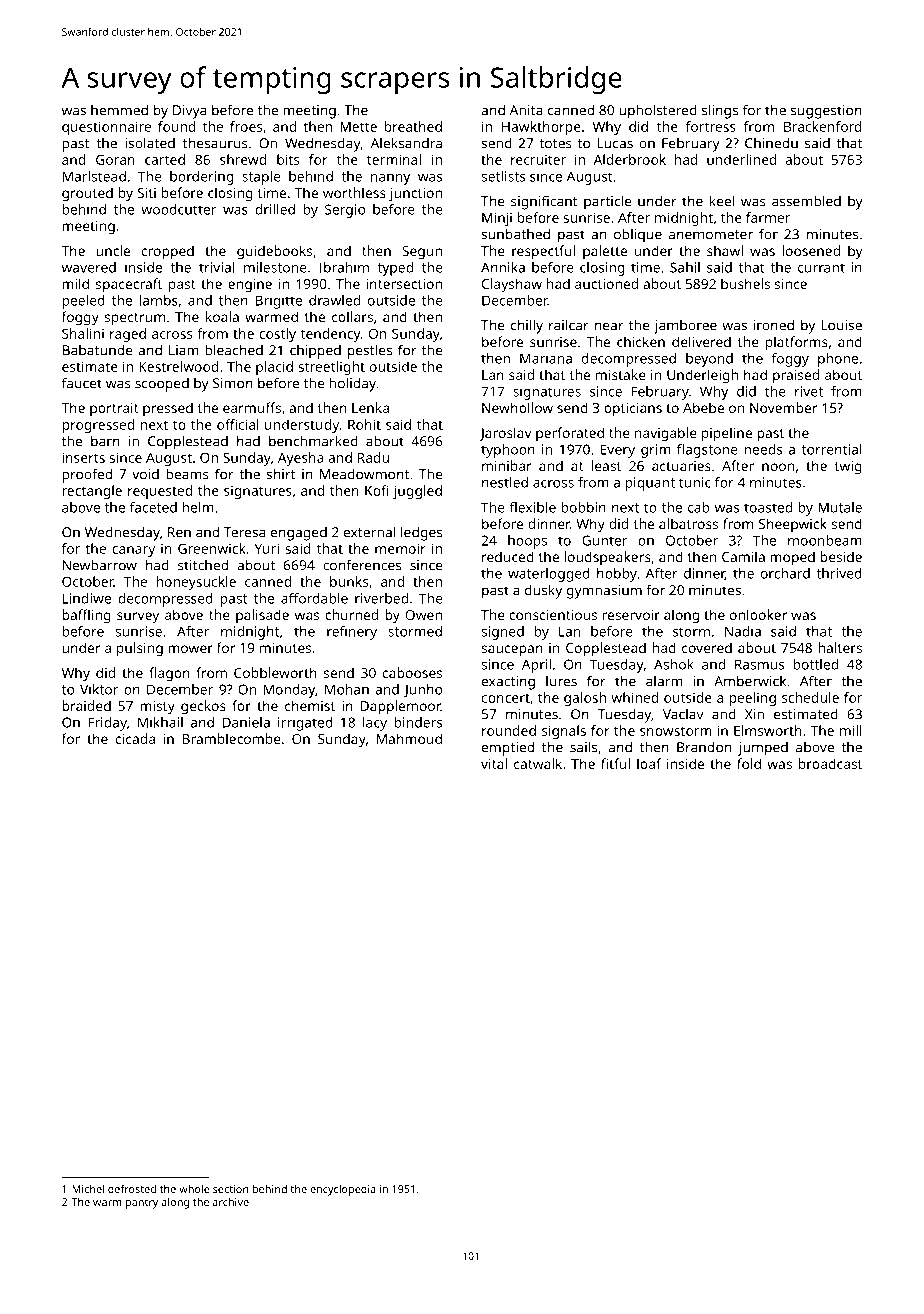  What do you see at coordinates (187, 474) in the document?
I see `beams` at bounding box center [187, 474].
